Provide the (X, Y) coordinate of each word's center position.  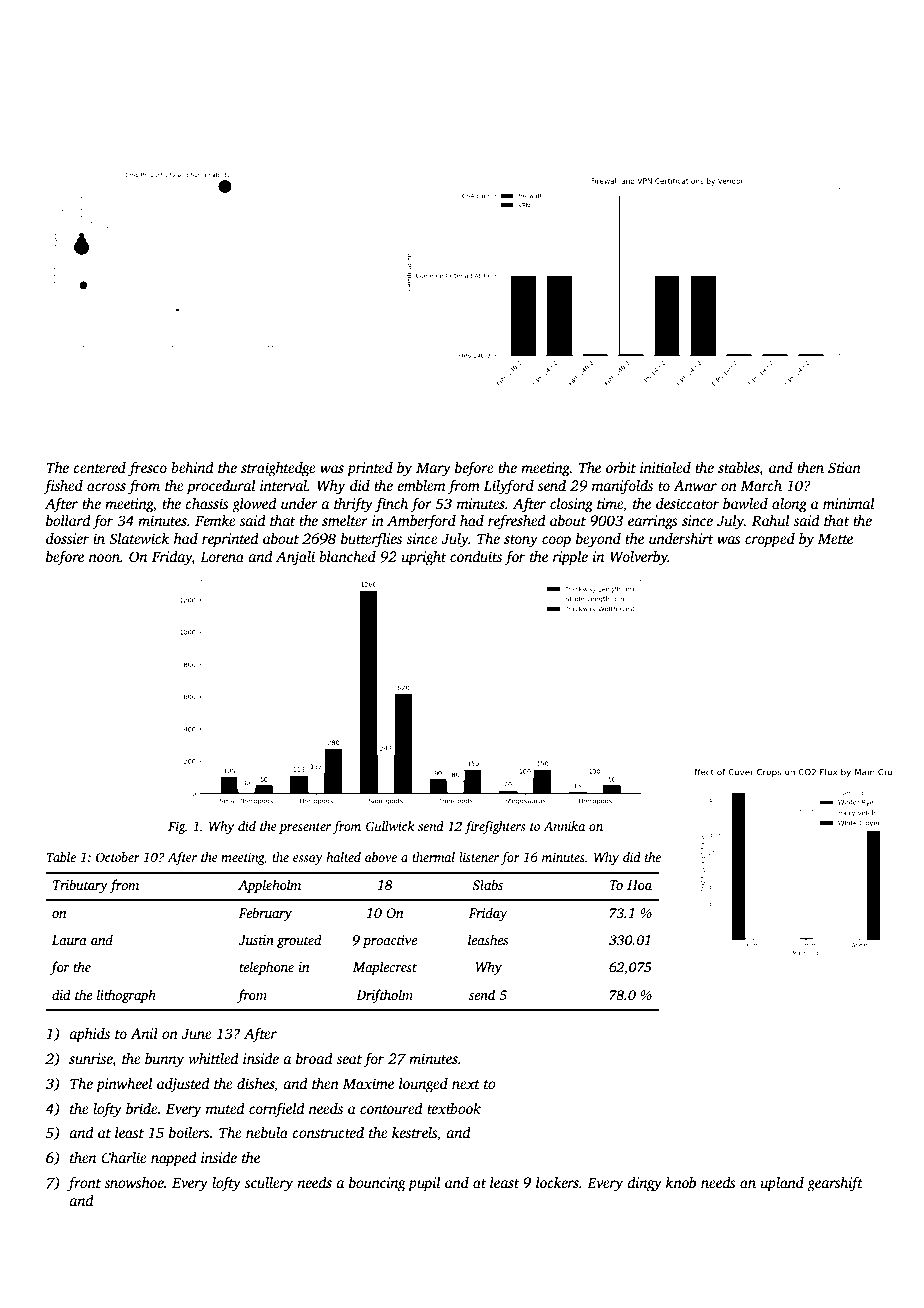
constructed (328, 1132)
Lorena (222, 557)
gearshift (835, 1184)
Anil (144, 1033)
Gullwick (390, 826)
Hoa (639, 885)
